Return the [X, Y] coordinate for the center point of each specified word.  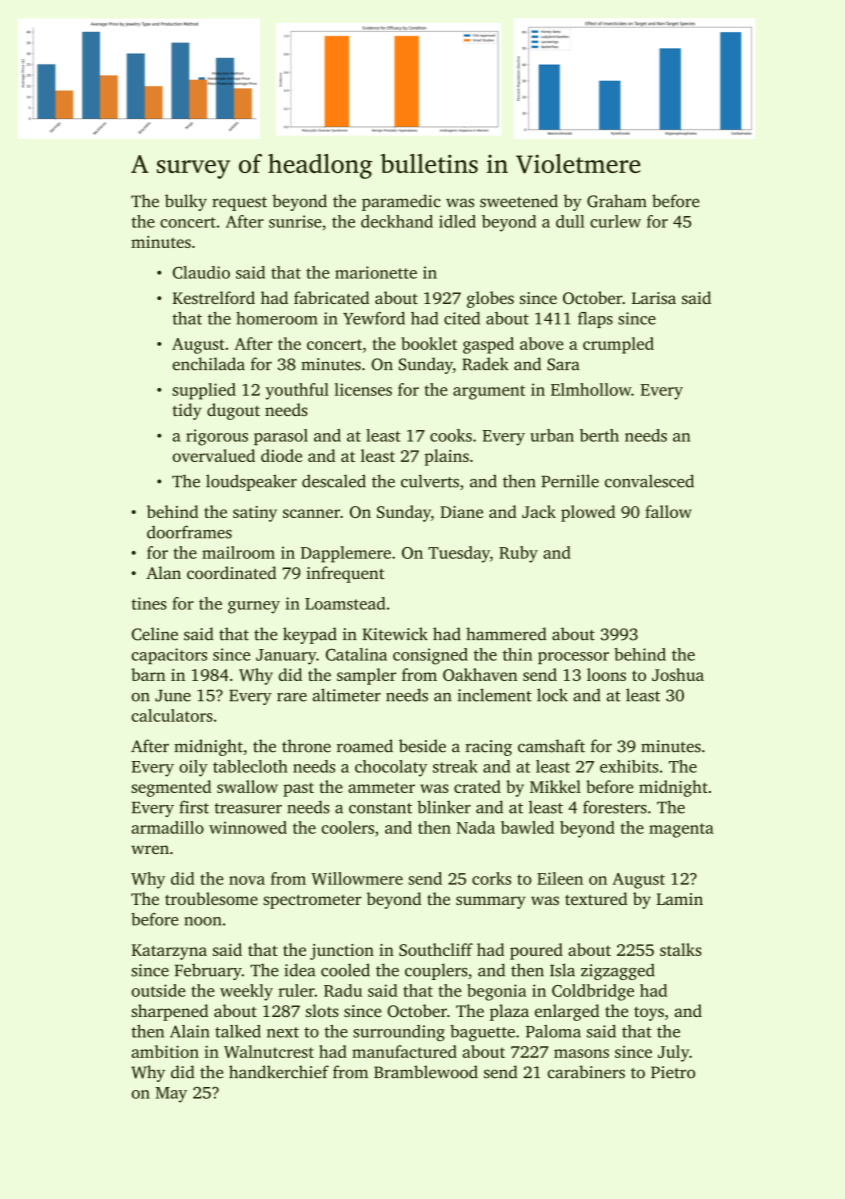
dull [570, 221]
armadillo [167, 827]
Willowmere [357, 878]
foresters [615, 807]
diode [281, 455]
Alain [189, 1031]
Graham [617, 201]
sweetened [519, 201]
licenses [363, 389]
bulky [186, 202]
